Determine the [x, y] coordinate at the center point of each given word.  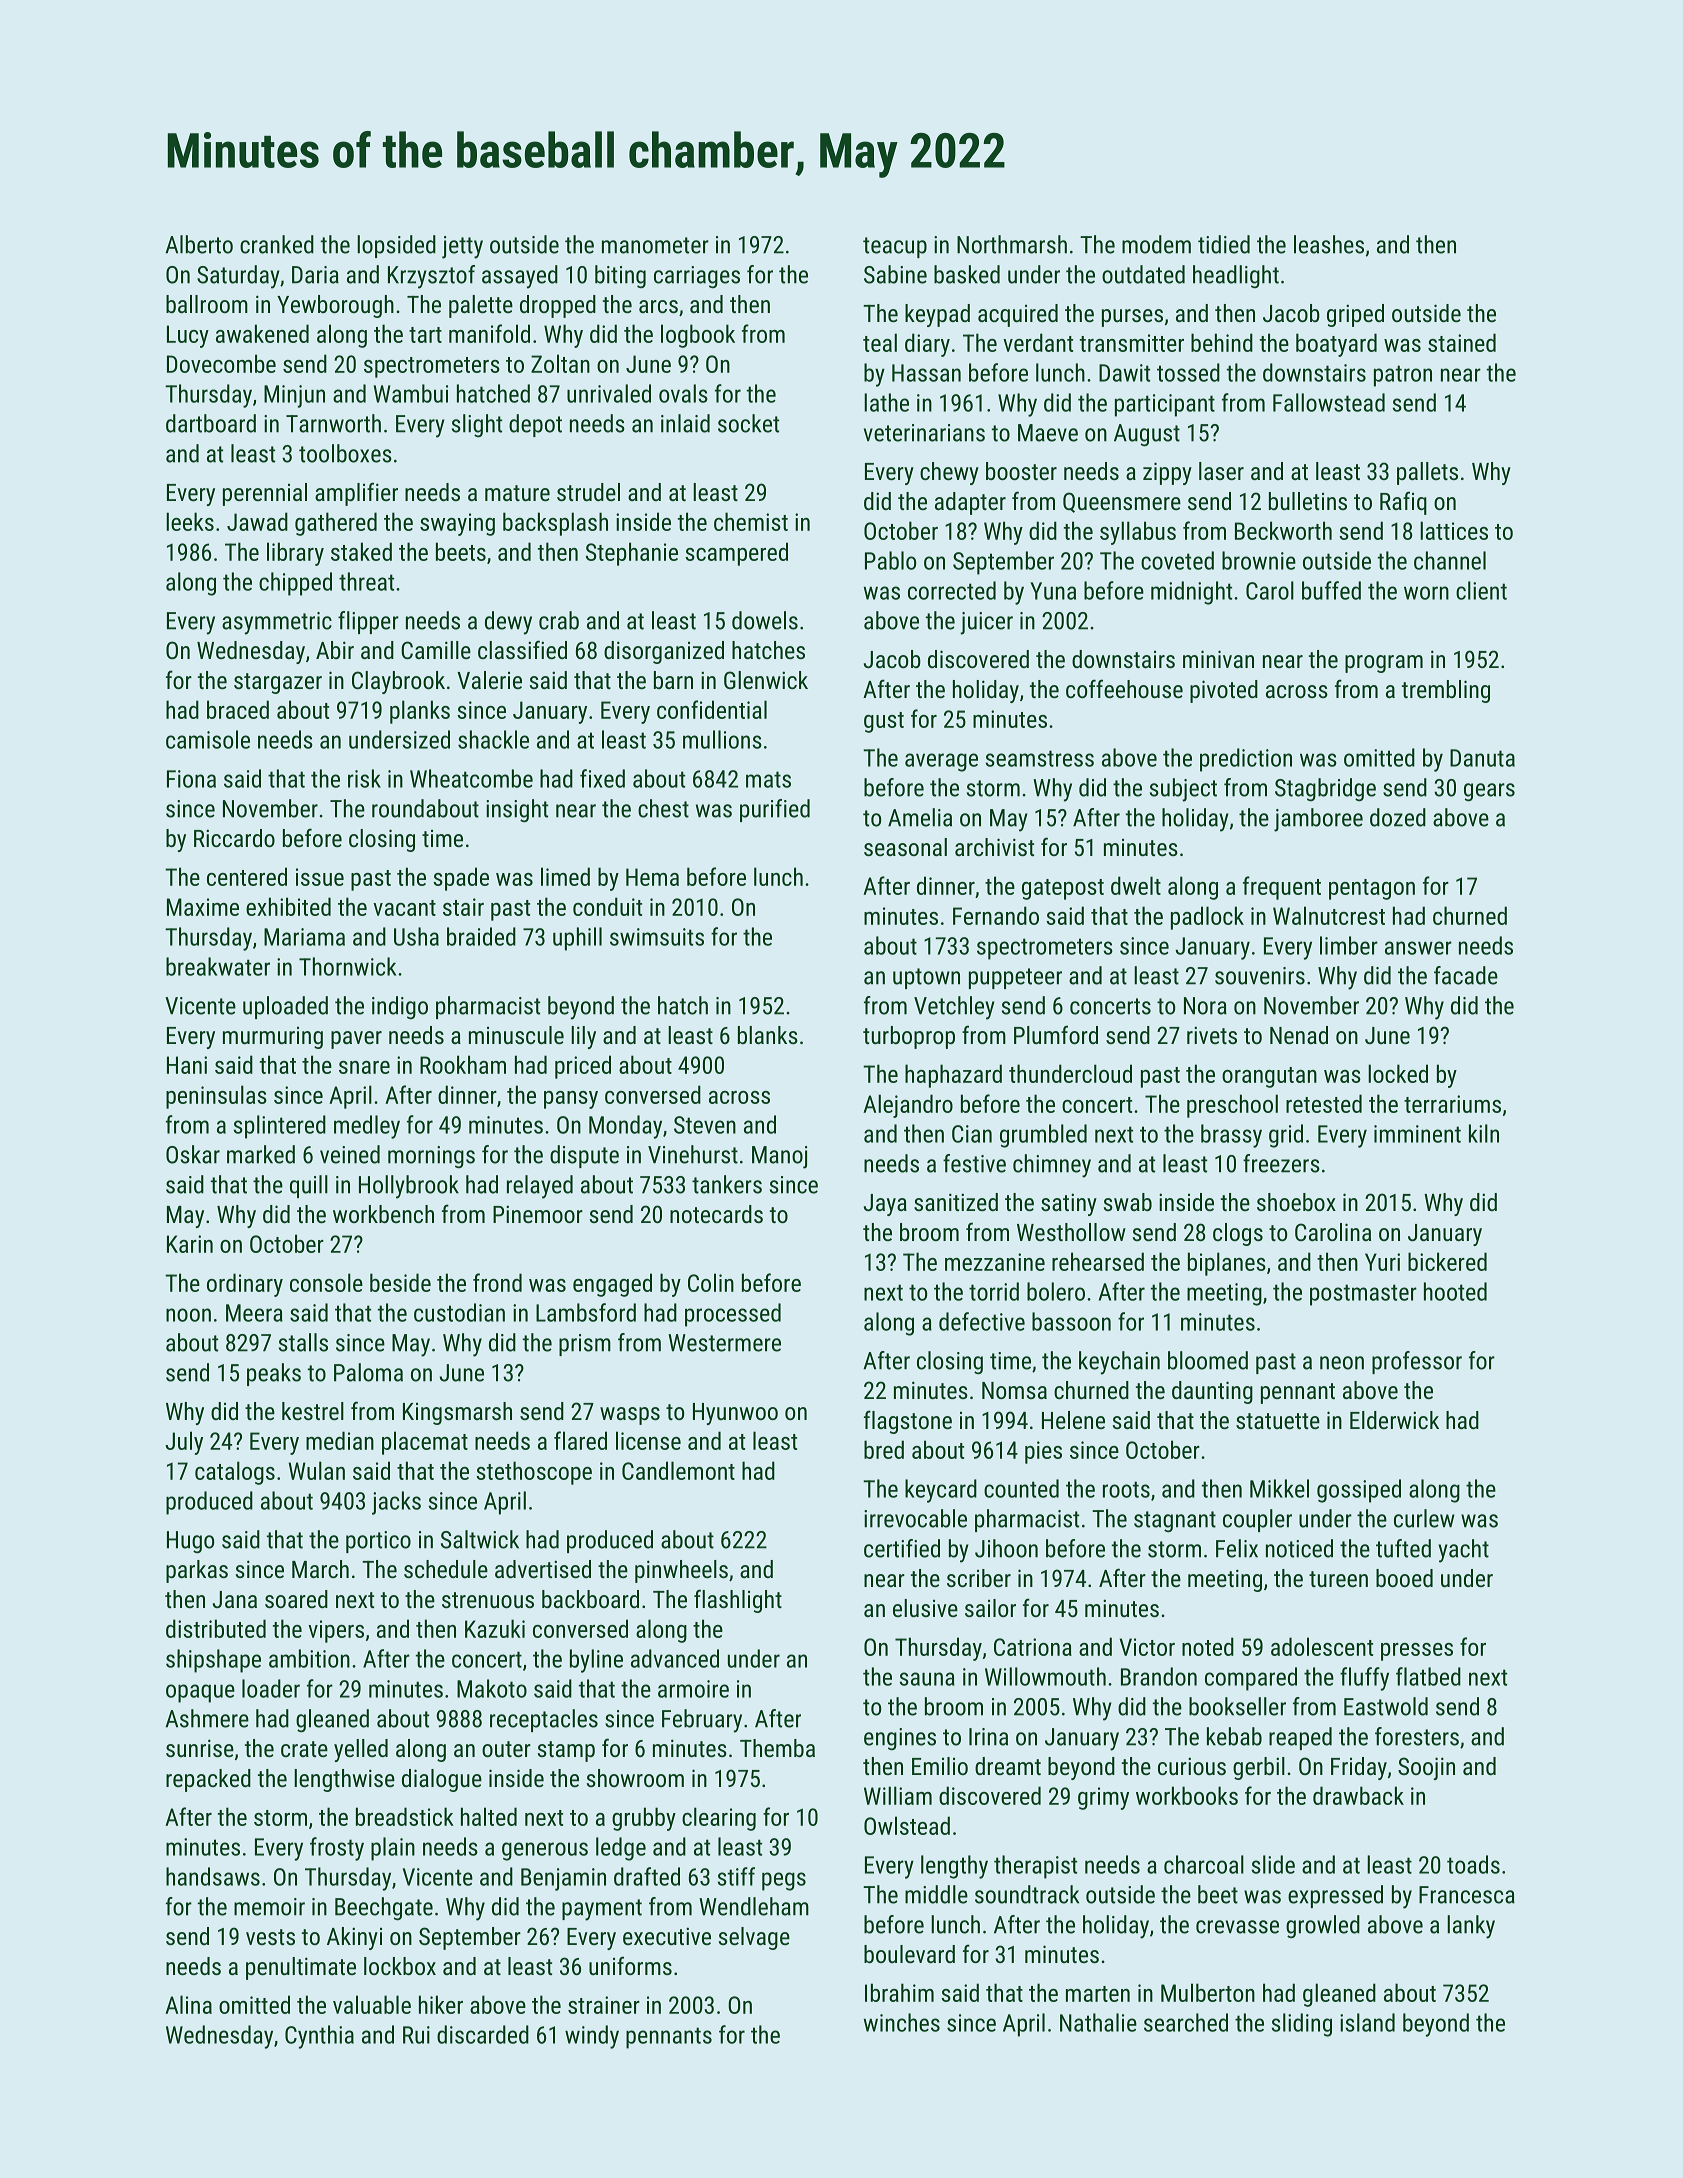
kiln [1484, 1133]
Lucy [188, 336]
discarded [483, 2034]
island [1367, 2022]
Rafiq [1403, 503]
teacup [895, 247]
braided [481, 936]
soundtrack [1027, 1894]
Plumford [1056, 1034]
